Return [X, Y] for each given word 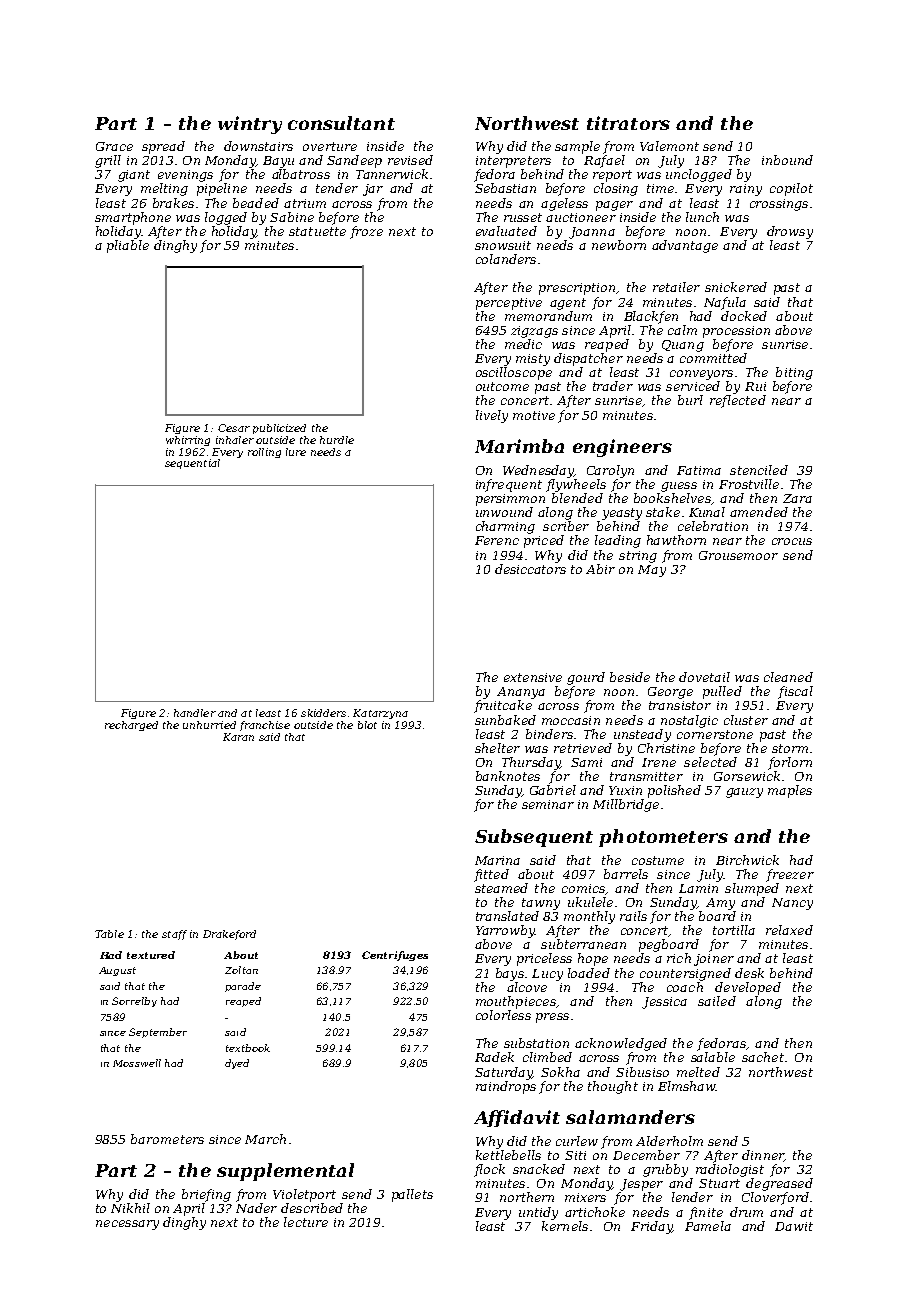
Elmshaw [686, 1086]
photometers [663, 838]
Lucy [547, 975]
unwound [504, 512]
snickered [736, 287]
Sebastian [505, 188]
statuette [317, 231]
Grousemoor [738, 555]
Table [109, 934]
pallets [412, 1195]
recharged [131, 726]
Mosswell [137, 1063]
